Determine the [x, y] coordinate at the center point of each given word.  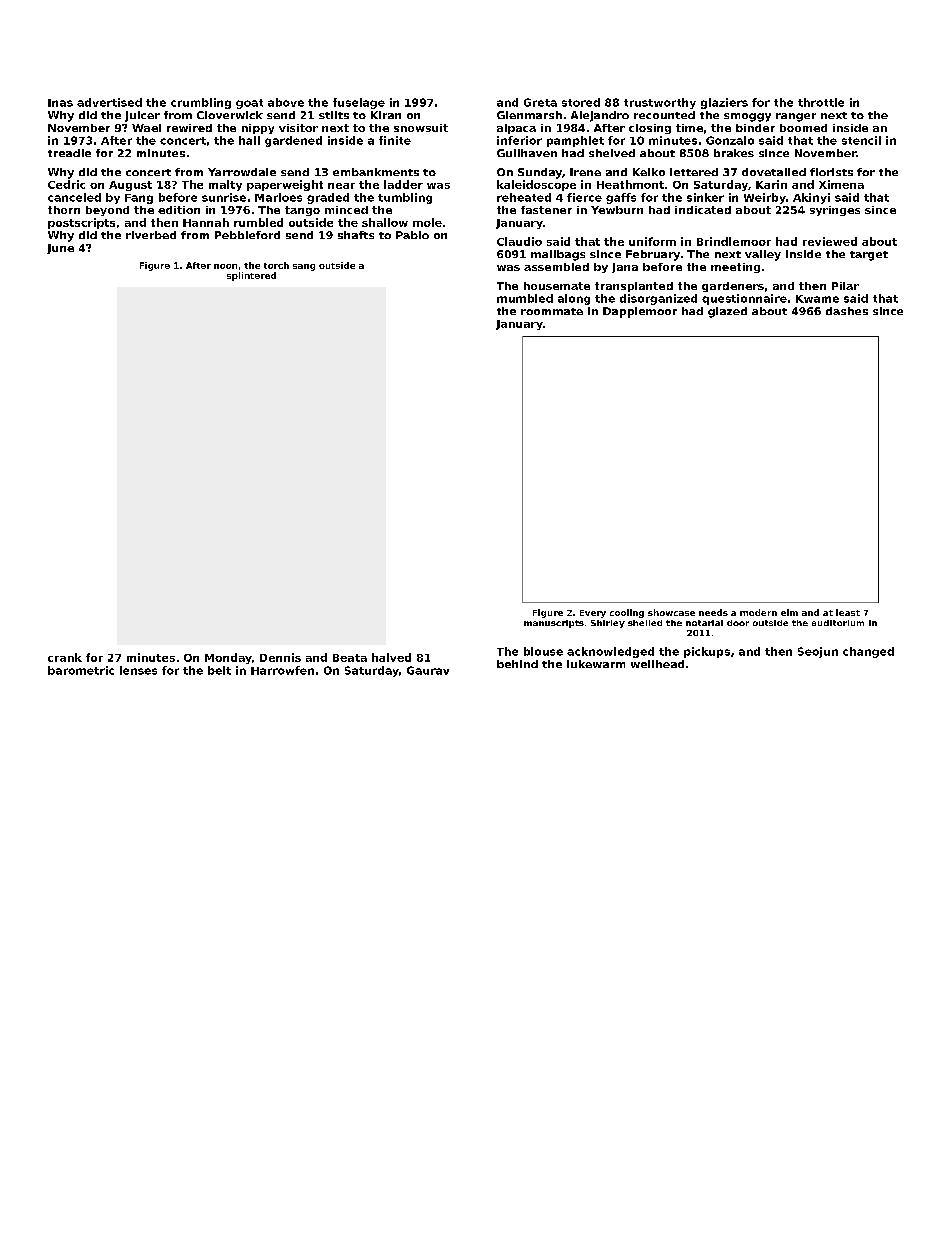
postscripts [81, 223]
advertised [109, 102]
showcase [671, 612]
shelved [612, 153]
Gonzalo [730, 140]
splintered [251, 276]
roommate [552, 311]
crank [65, 657]
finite [395, 140]
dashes [847, 311]
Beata [350, 658]
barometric [81, 670]
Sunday [540, 173]
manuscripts [554, 624]
